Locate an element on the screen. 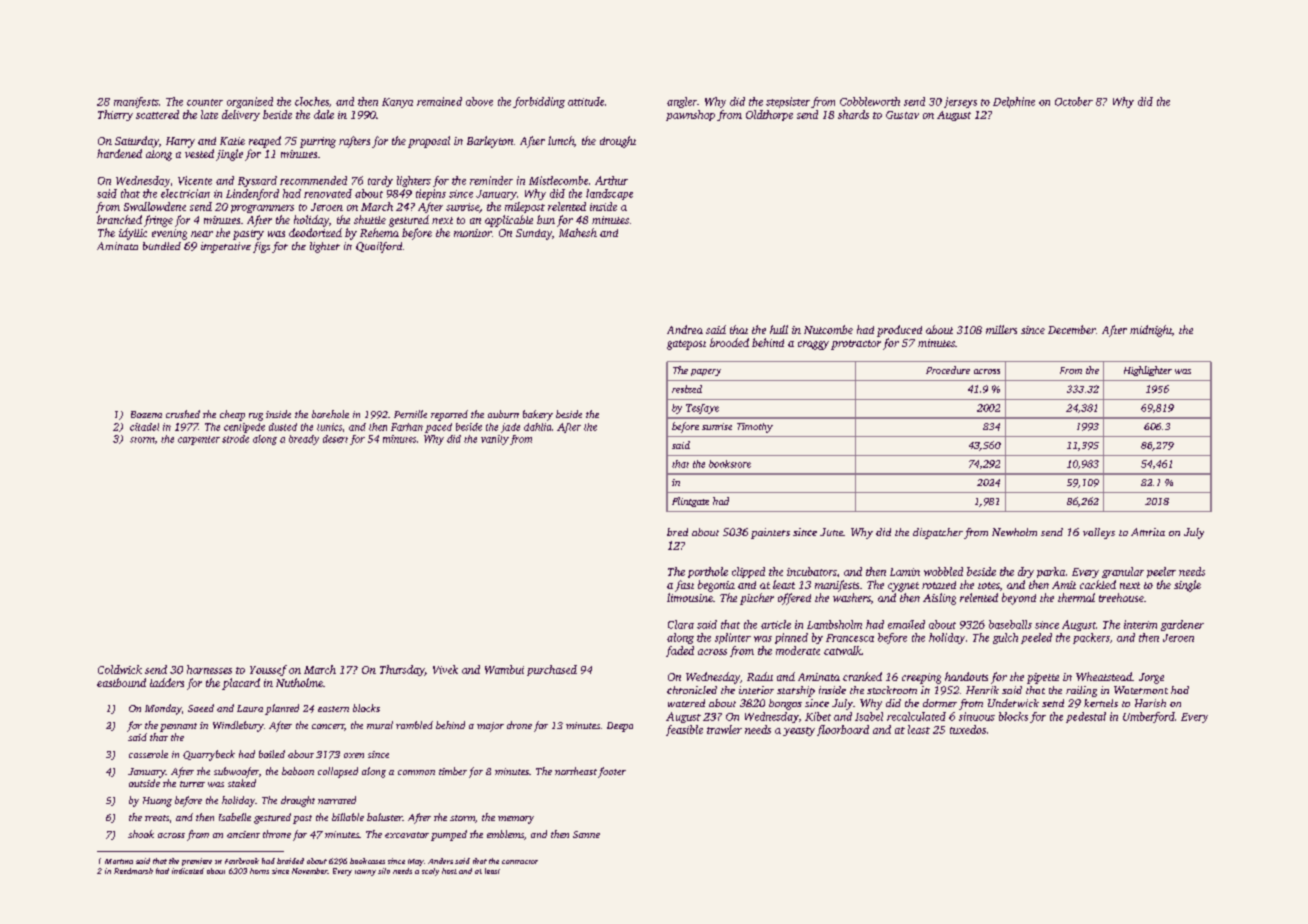 The width and height of the screenshot is (1308, 924). cheap is located at coordinates (232, 415).
